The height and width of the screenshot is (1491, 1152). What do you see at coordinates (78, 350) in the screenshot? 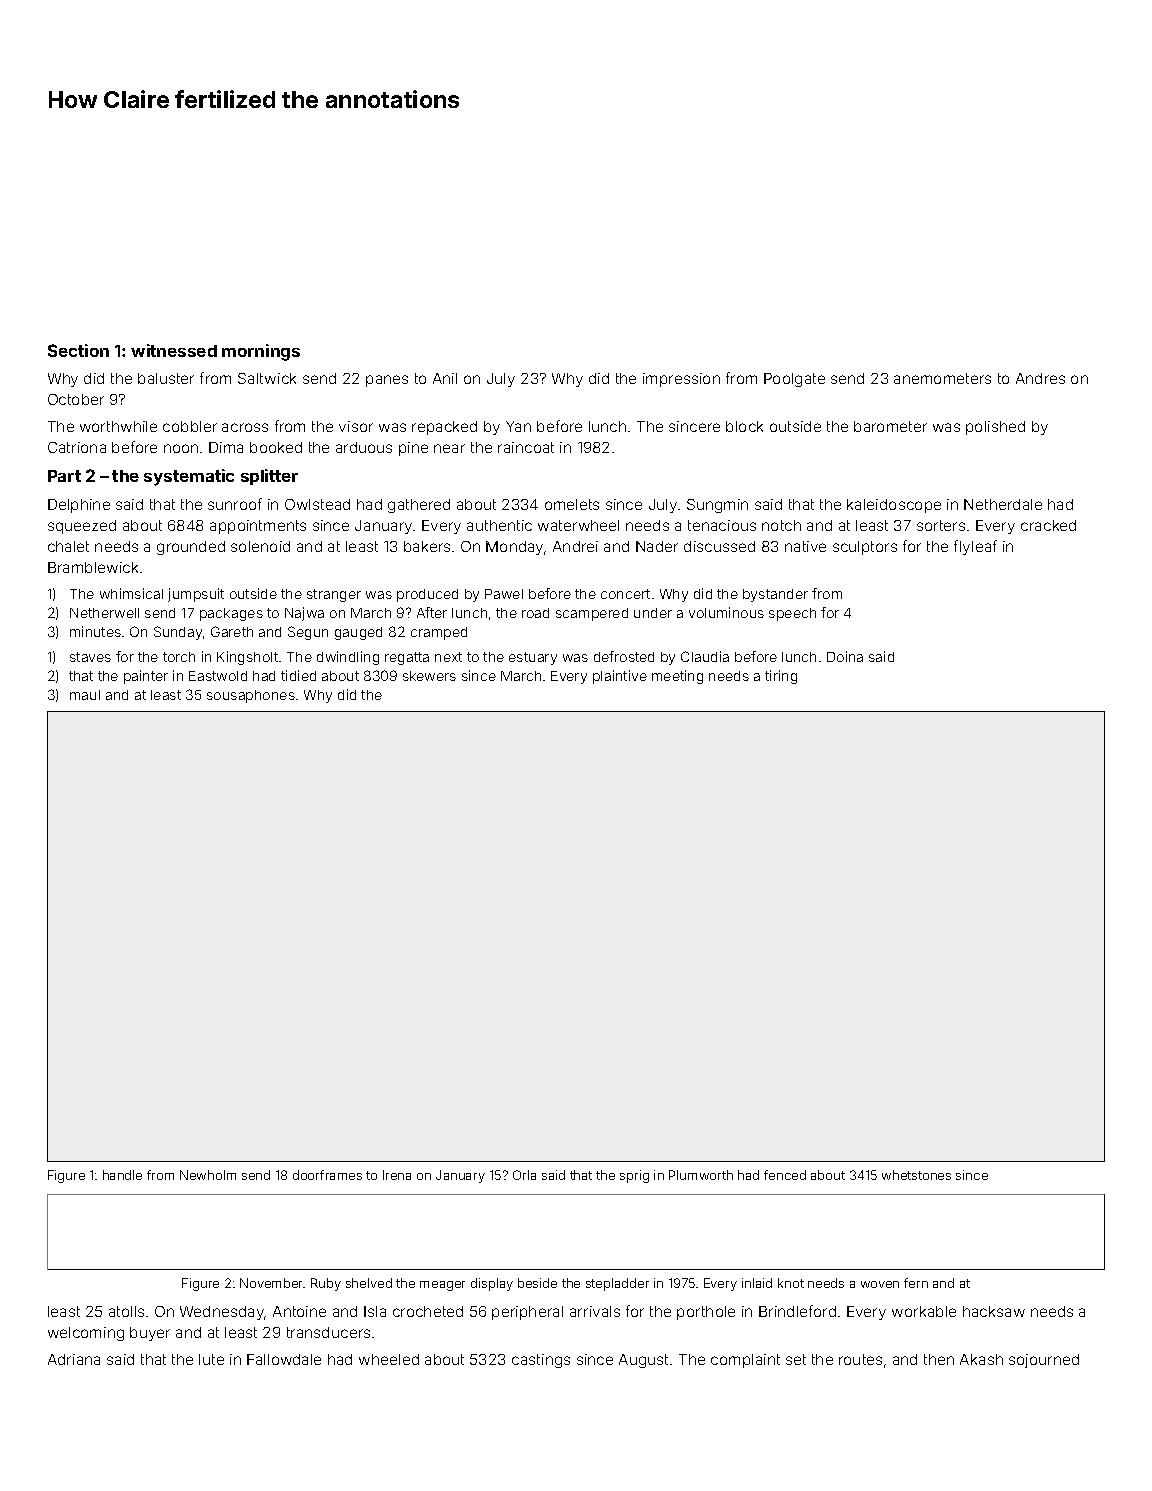
I see `Section` at bounding box center [78, 350].
